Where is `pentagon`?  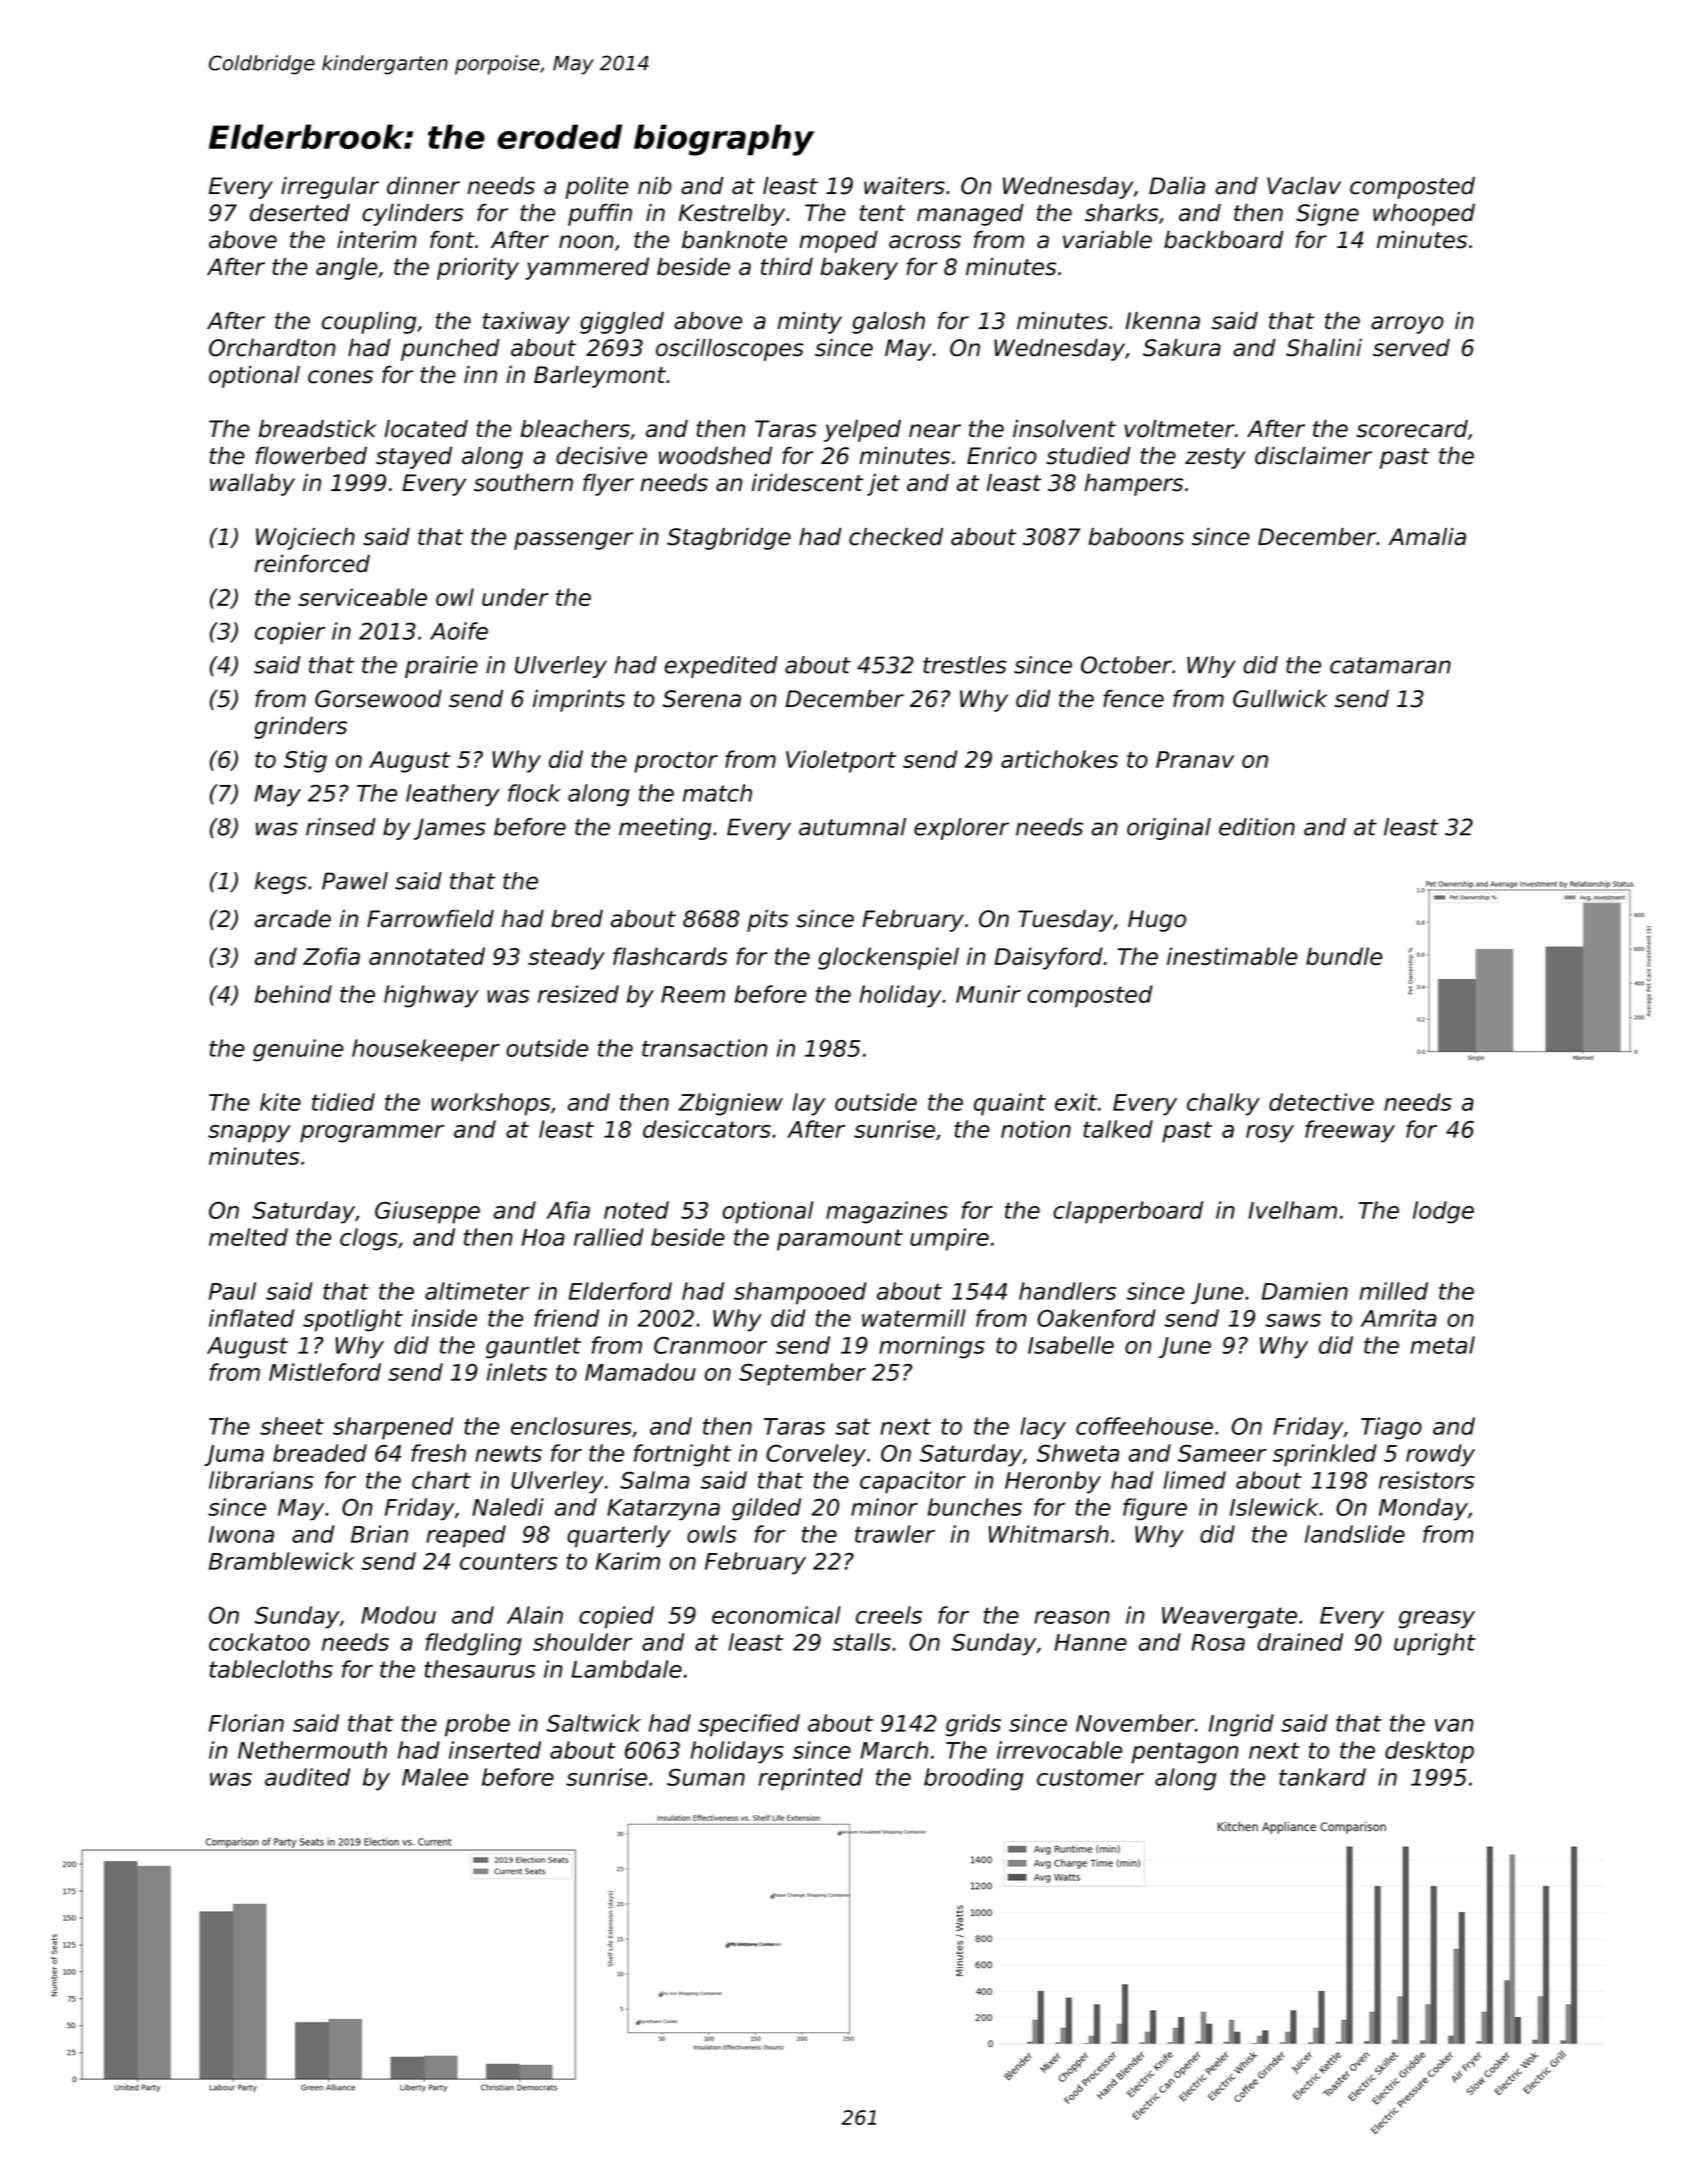
pentagon is located at coordinates (1184, 1753).
